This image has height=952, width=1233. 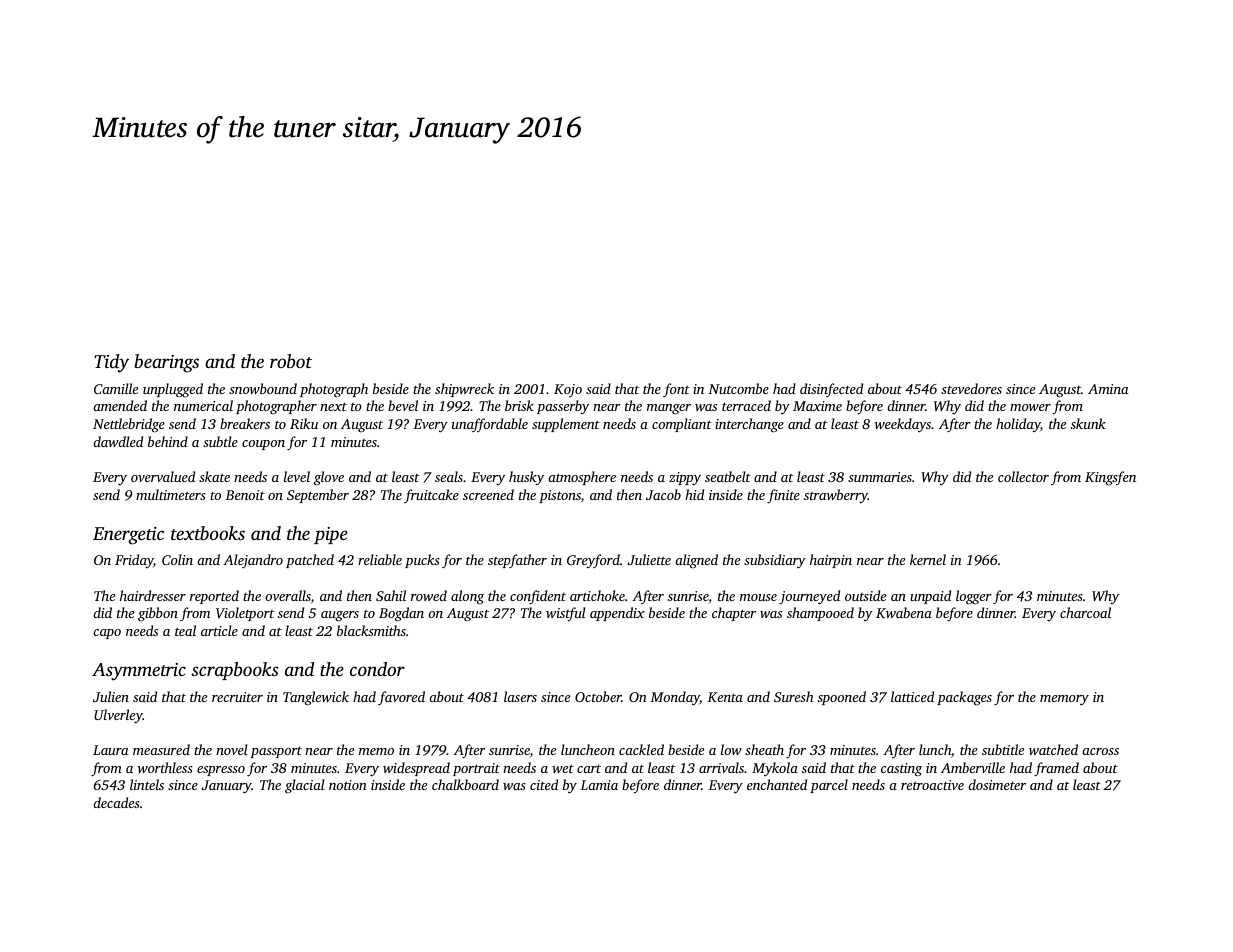 I want to click on decades, so click(x=116, y=802).
